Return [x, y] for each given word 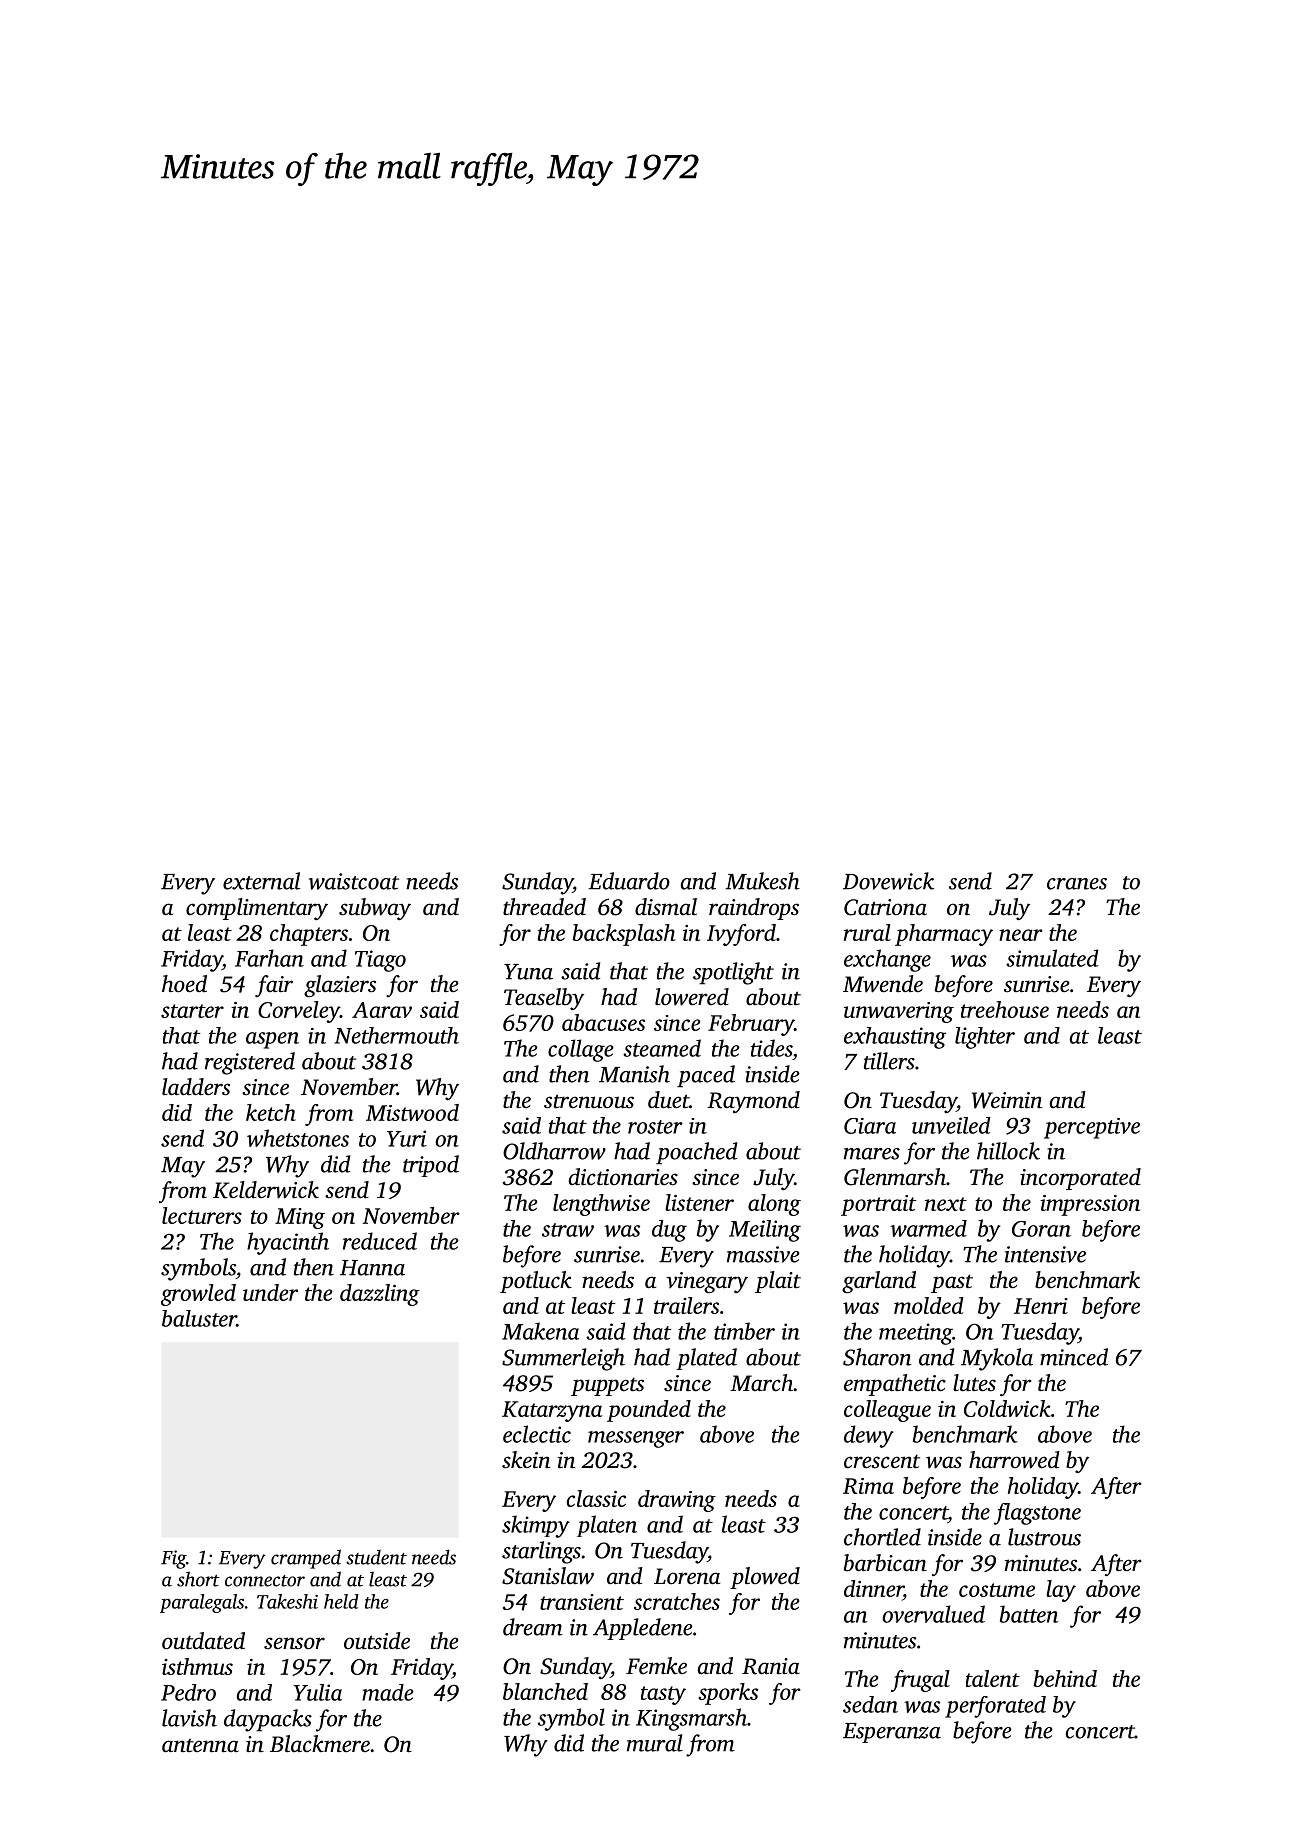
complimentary [257, 909]
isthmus [197, 1666]
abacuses [603, 1022]
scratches [677, 1601]
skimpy [536, 1526]
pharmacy [944, 935]
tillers [889, 1061]
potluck [536, 1282]
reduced [380, 1241]
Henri [1041, 1306]
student [376, 1557]
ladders [196, 1087]
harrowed [1014, 1460]
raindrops [754, 909]
